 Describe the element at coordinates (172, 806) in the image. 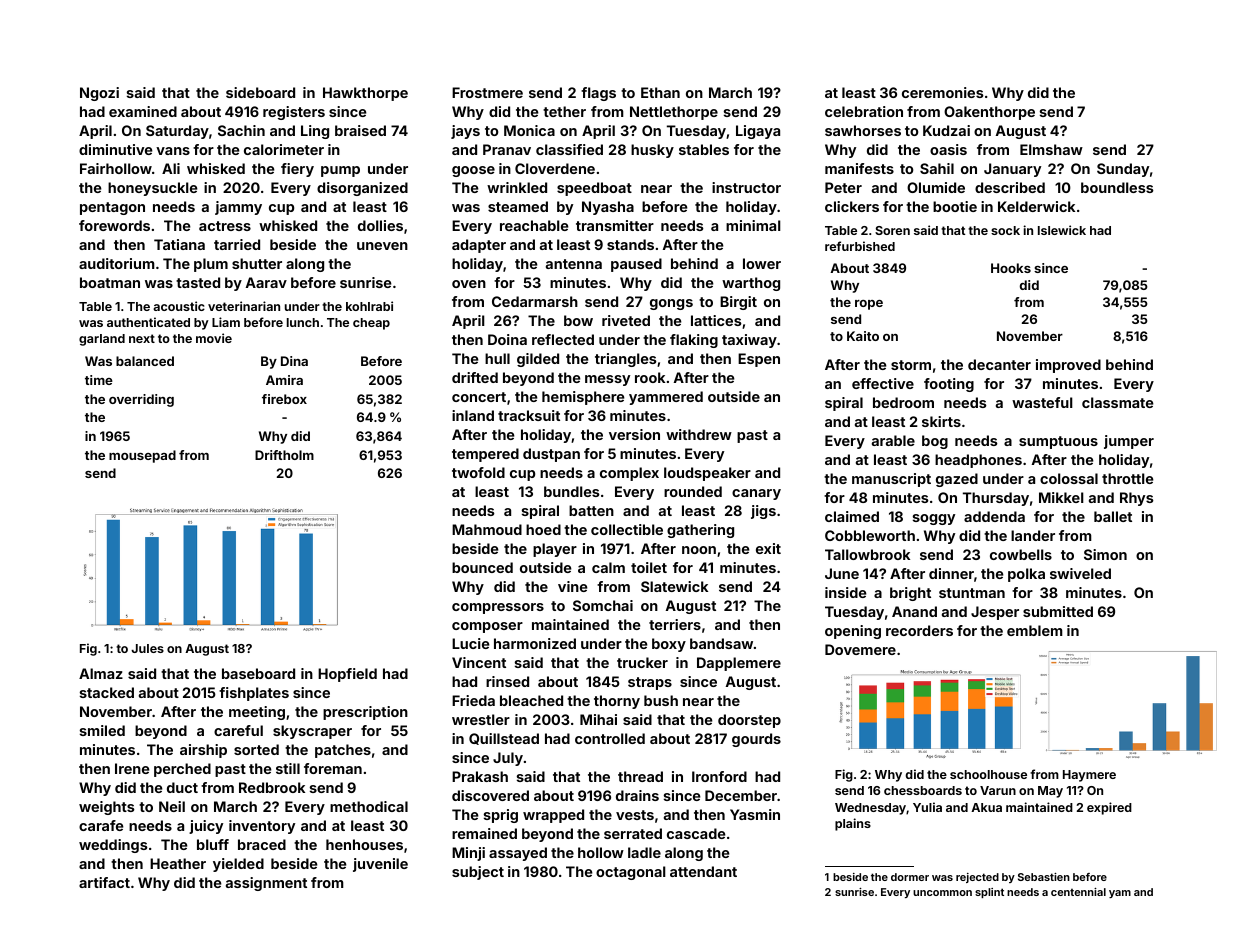

I see `Neil` at that location.
